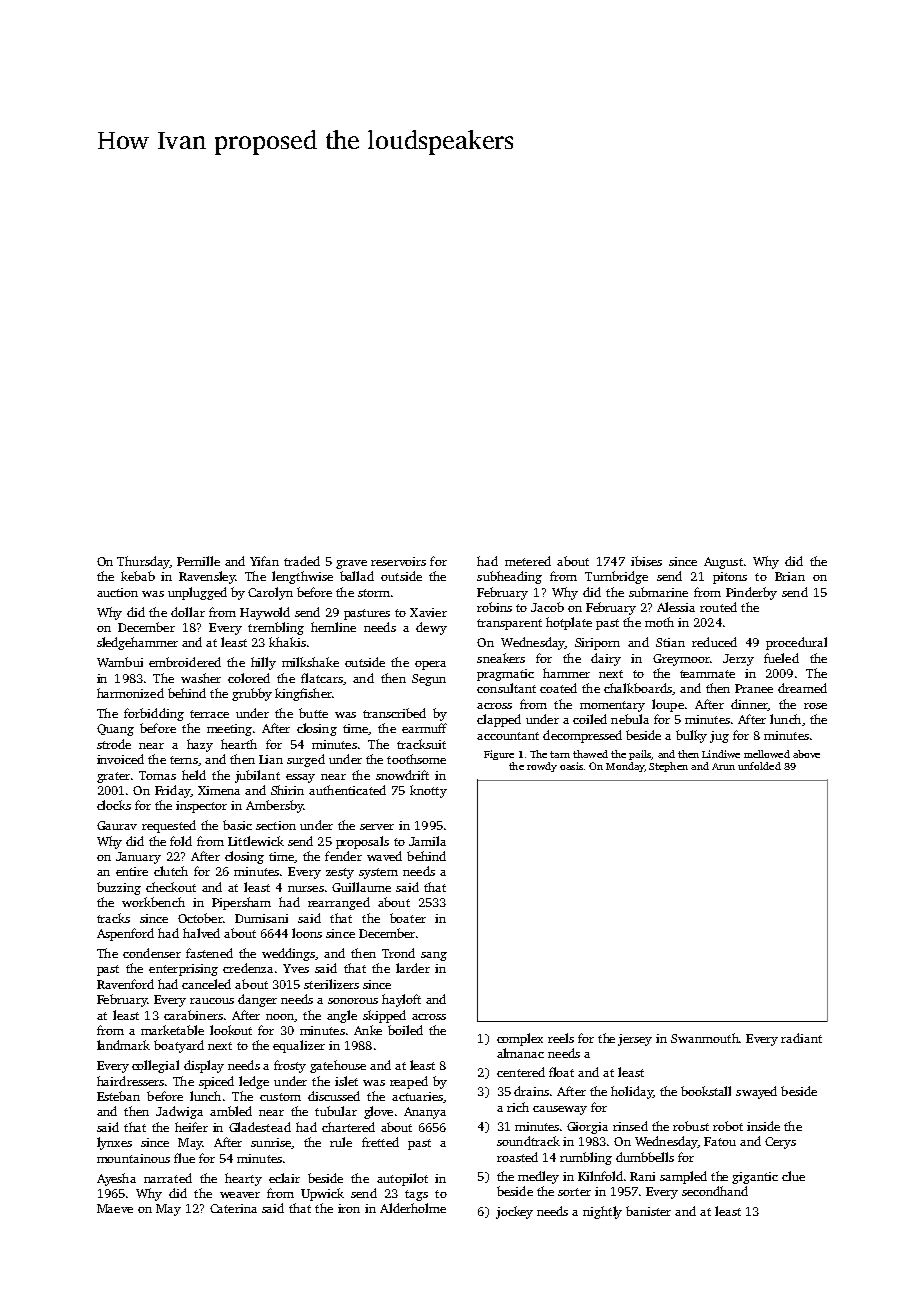 The height and width of the page is (1308, 924). I want to click on Swanmouth, so click(705, 1038).
